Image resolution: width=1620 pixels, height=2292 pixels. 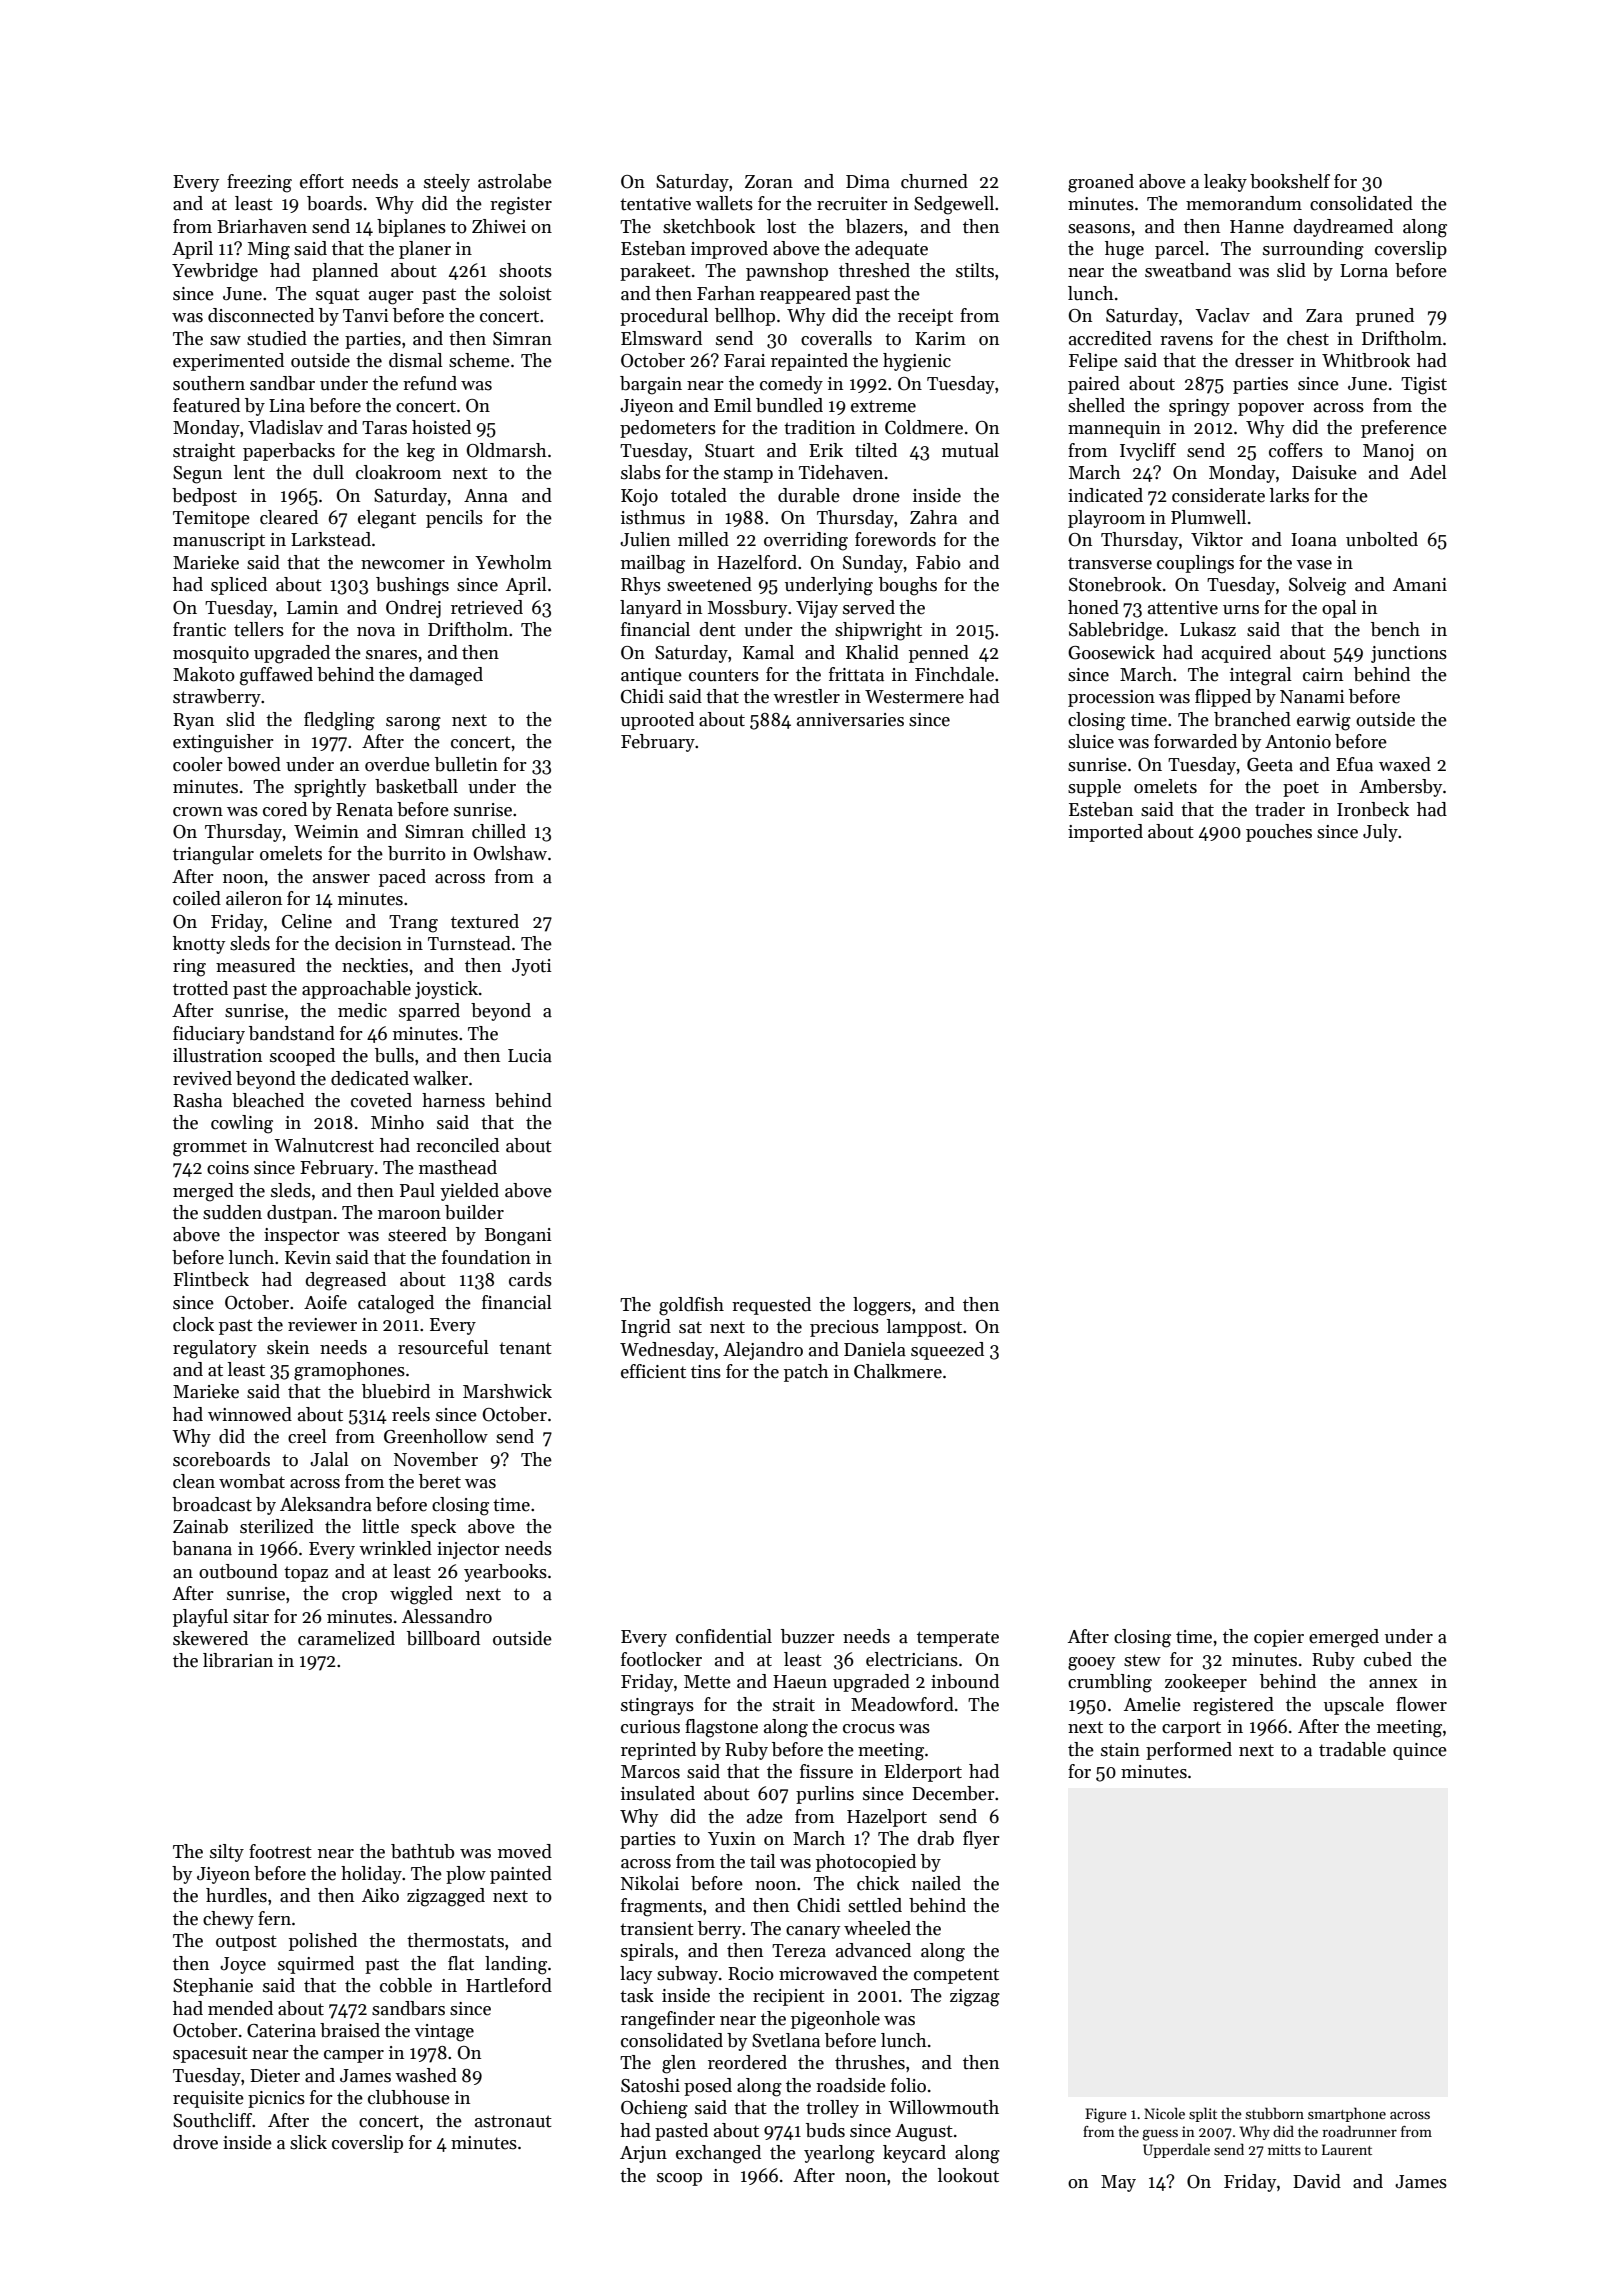 What do you see at coordinates (1352, 1749) in the image?
I see `tradable` at bounding box center [1352, 1749].
